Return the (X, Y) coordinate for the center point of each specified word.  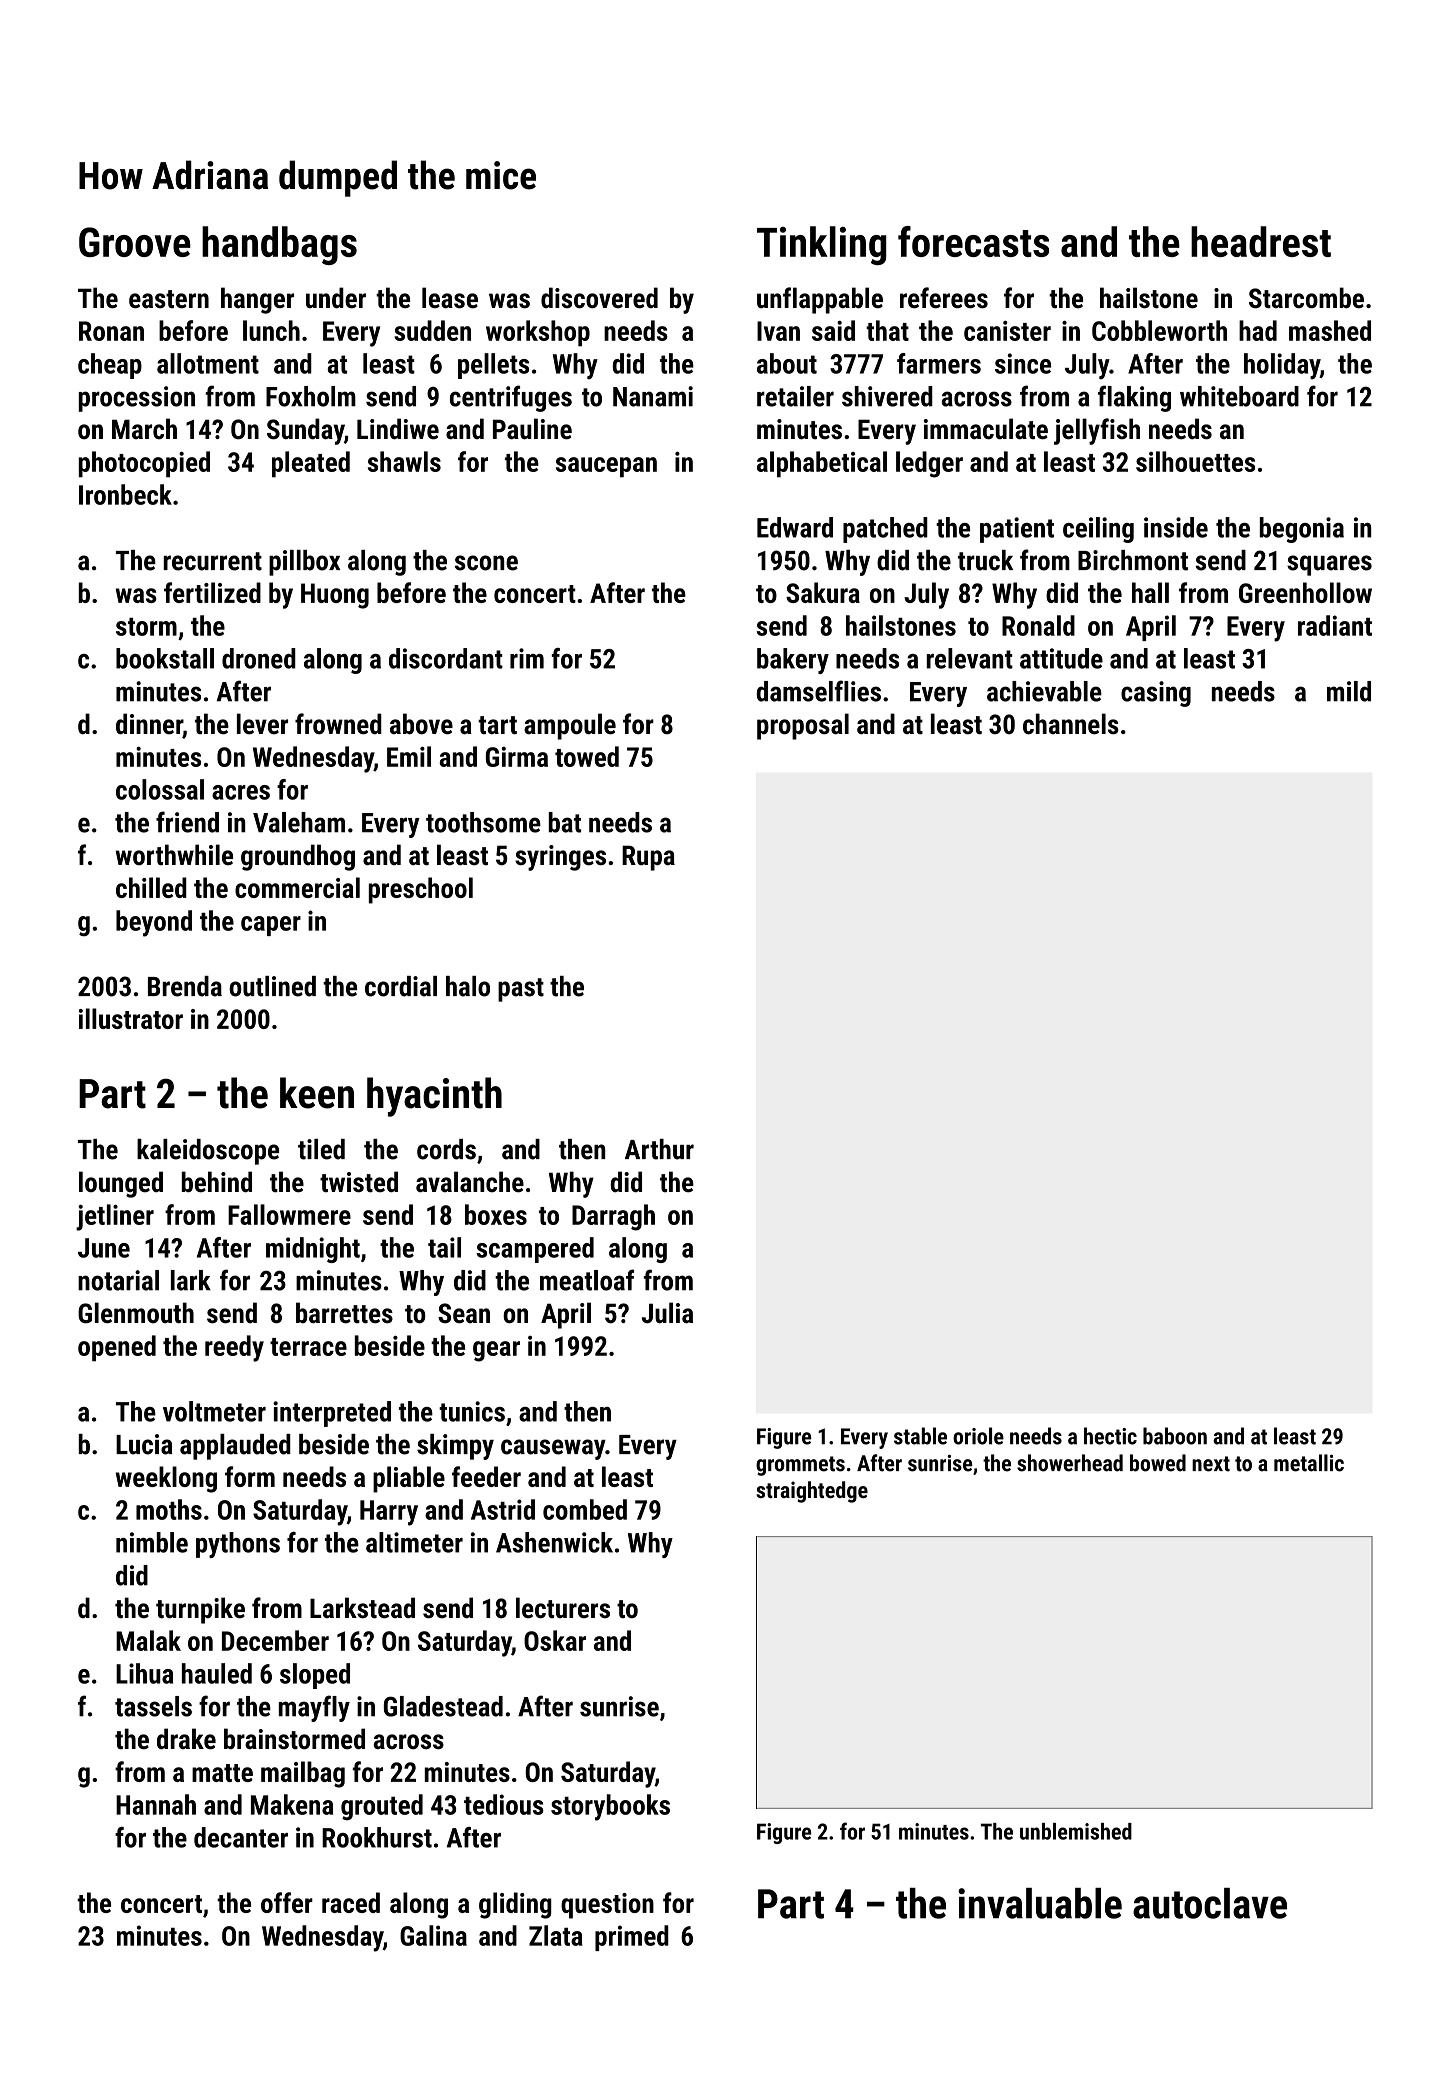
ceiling (1098, 530)
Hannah (156, 1804)
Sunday (305, 431)
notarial (118, 1280)
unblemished (1076, 1831)
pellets (493, 366)
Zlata (556, 1935)
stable (920, 1436)
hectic (1110, 1436)
